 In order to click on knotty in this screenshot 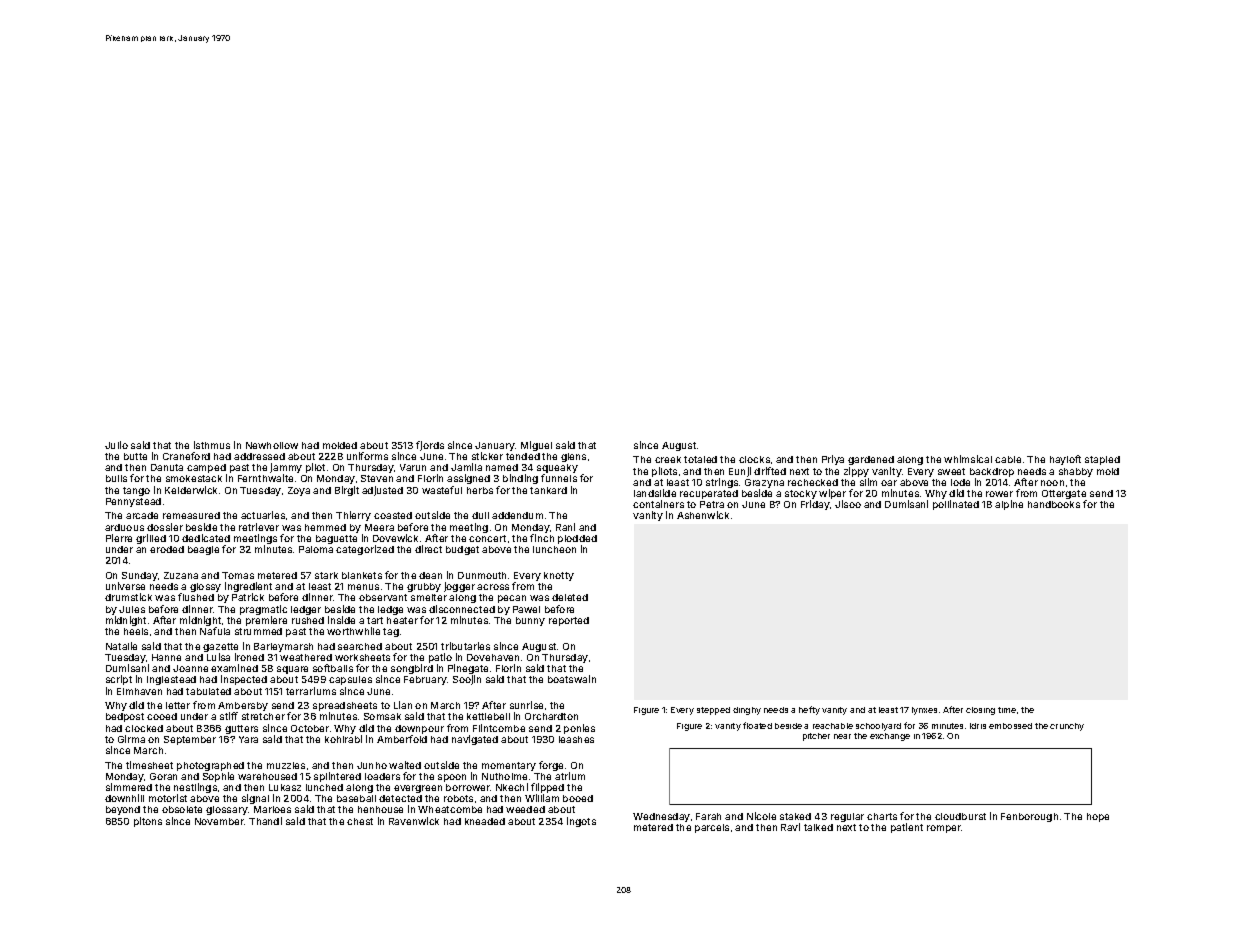, I will do `click(559, 576)`.
